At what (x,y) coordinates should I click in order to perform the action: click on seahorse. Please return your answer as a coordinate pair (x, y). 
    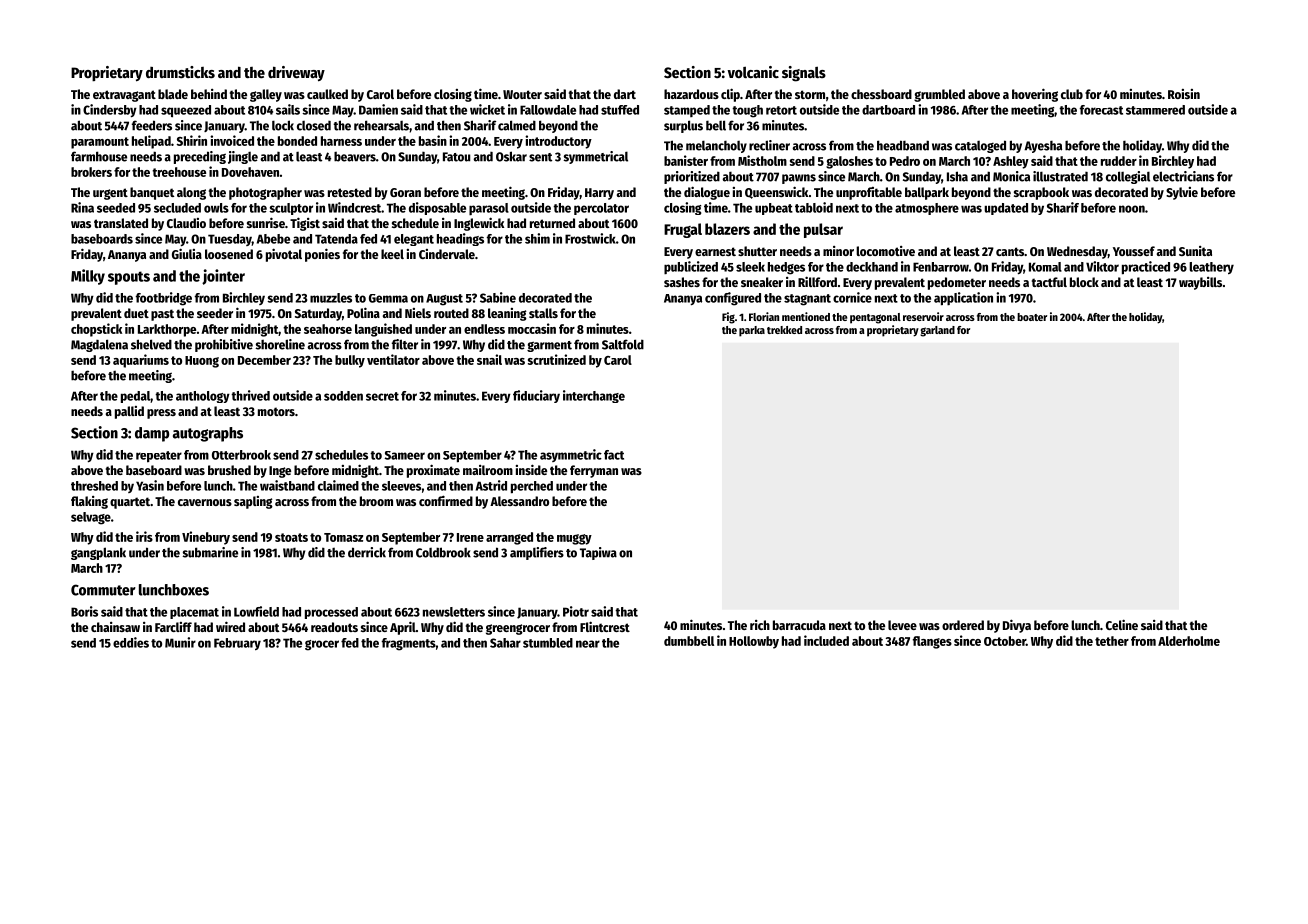
    Looking at the image, I should click on (328, 329).
